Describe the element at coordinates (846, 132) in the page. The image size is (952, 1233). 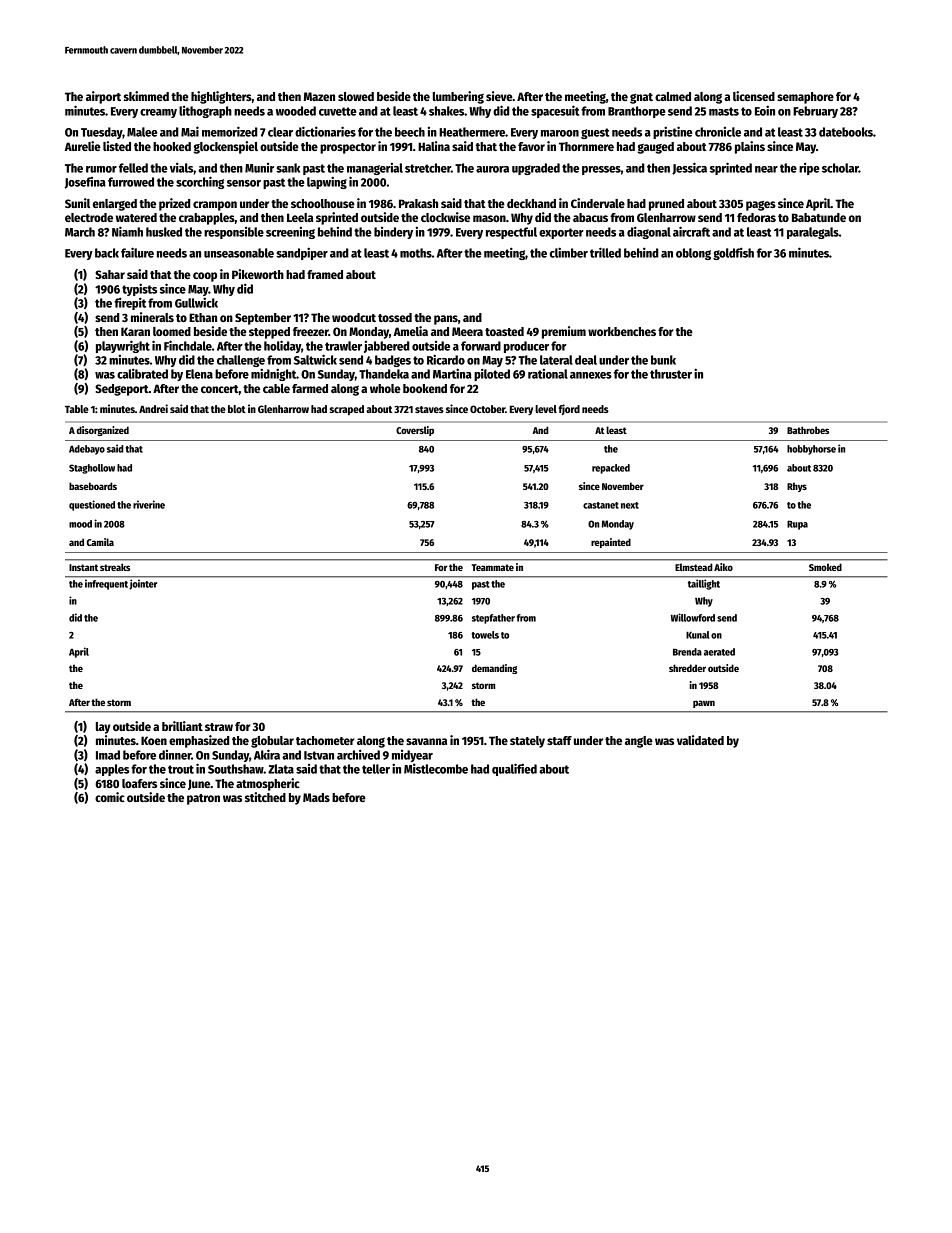
I see `datebooks` at that location.
